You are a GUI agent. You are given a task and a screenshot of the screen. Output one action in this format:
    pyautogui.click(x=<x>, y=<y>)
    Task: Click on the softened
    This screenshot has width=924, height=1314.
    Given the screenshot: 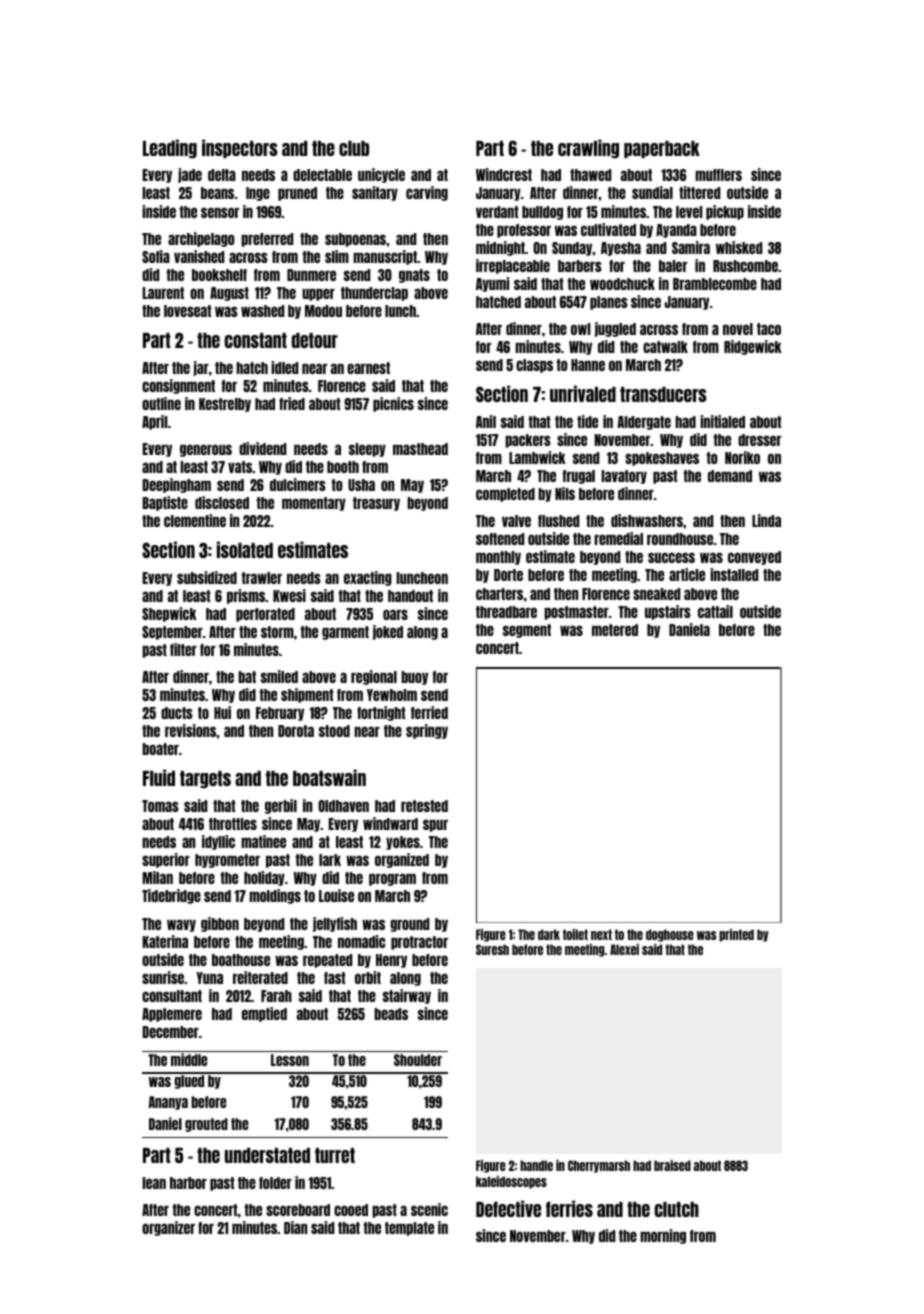 What is the action you would take?
    pyautogui.click(x=500, y=539)
